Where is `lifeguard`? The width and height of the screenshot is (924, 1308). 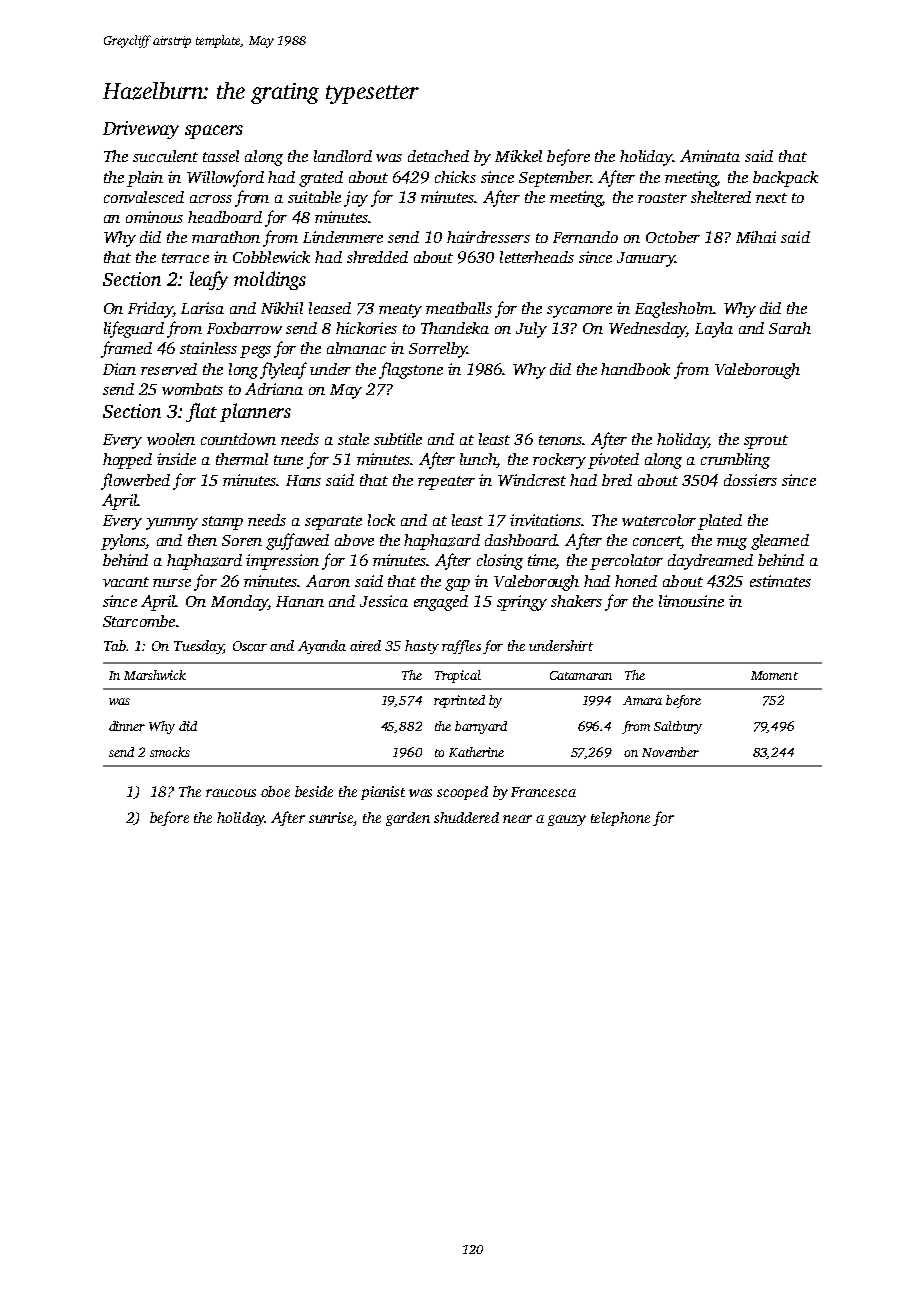
lifeguard is located at coordinates (134, 329).
